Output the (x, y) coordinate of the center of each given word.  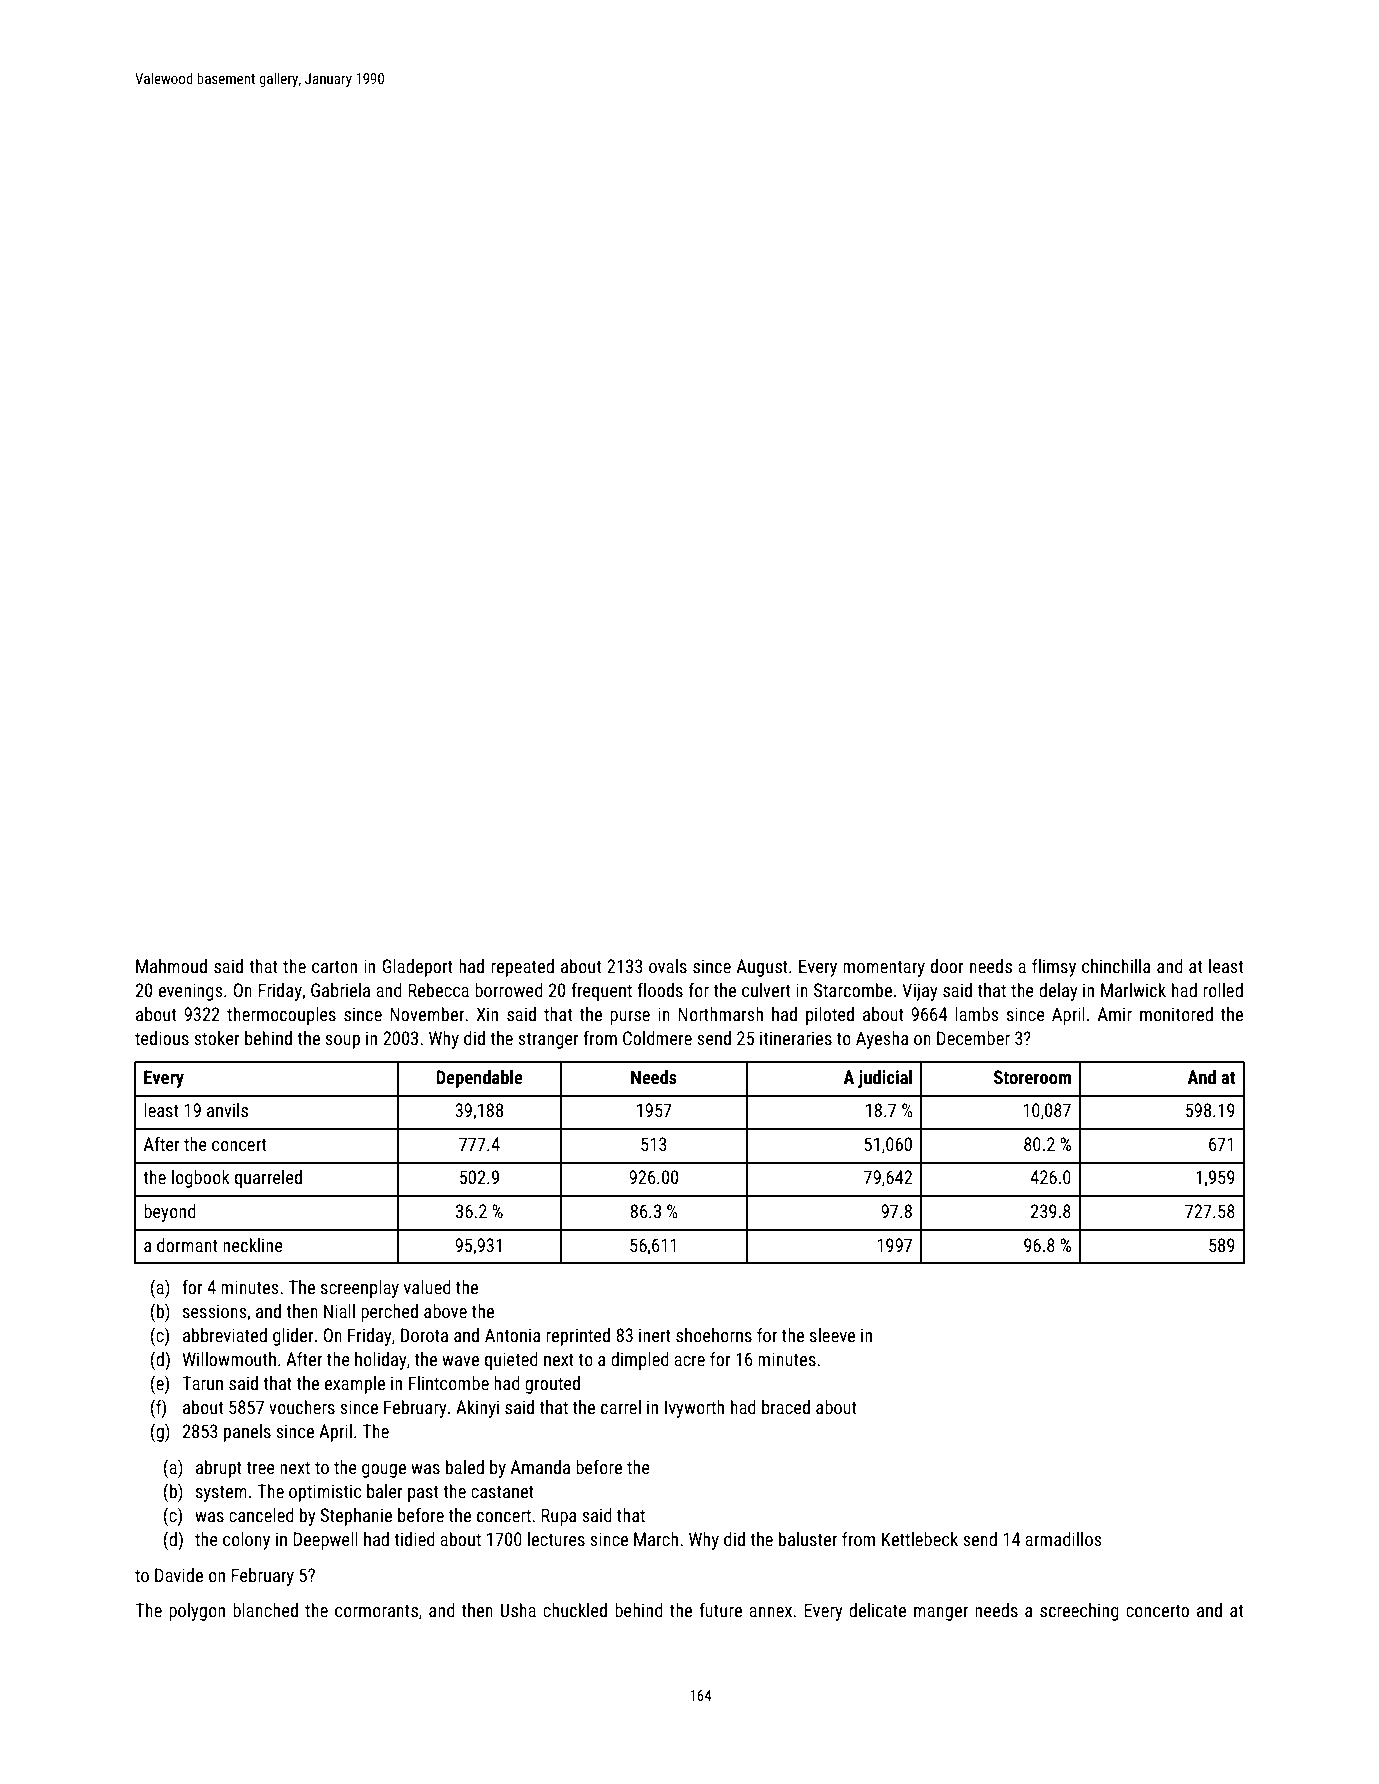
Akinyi (477, 1409)
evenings (191, 992)
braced (786, 1407)
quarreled (268, 1179)
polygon (197, 1612)
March (656, 1539)
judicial (885, 1079)
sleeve (832, 1335)
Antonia (513, 1335)
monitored (1176, 1014)
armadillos (1063, 1539)
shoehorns (714, 1335)
